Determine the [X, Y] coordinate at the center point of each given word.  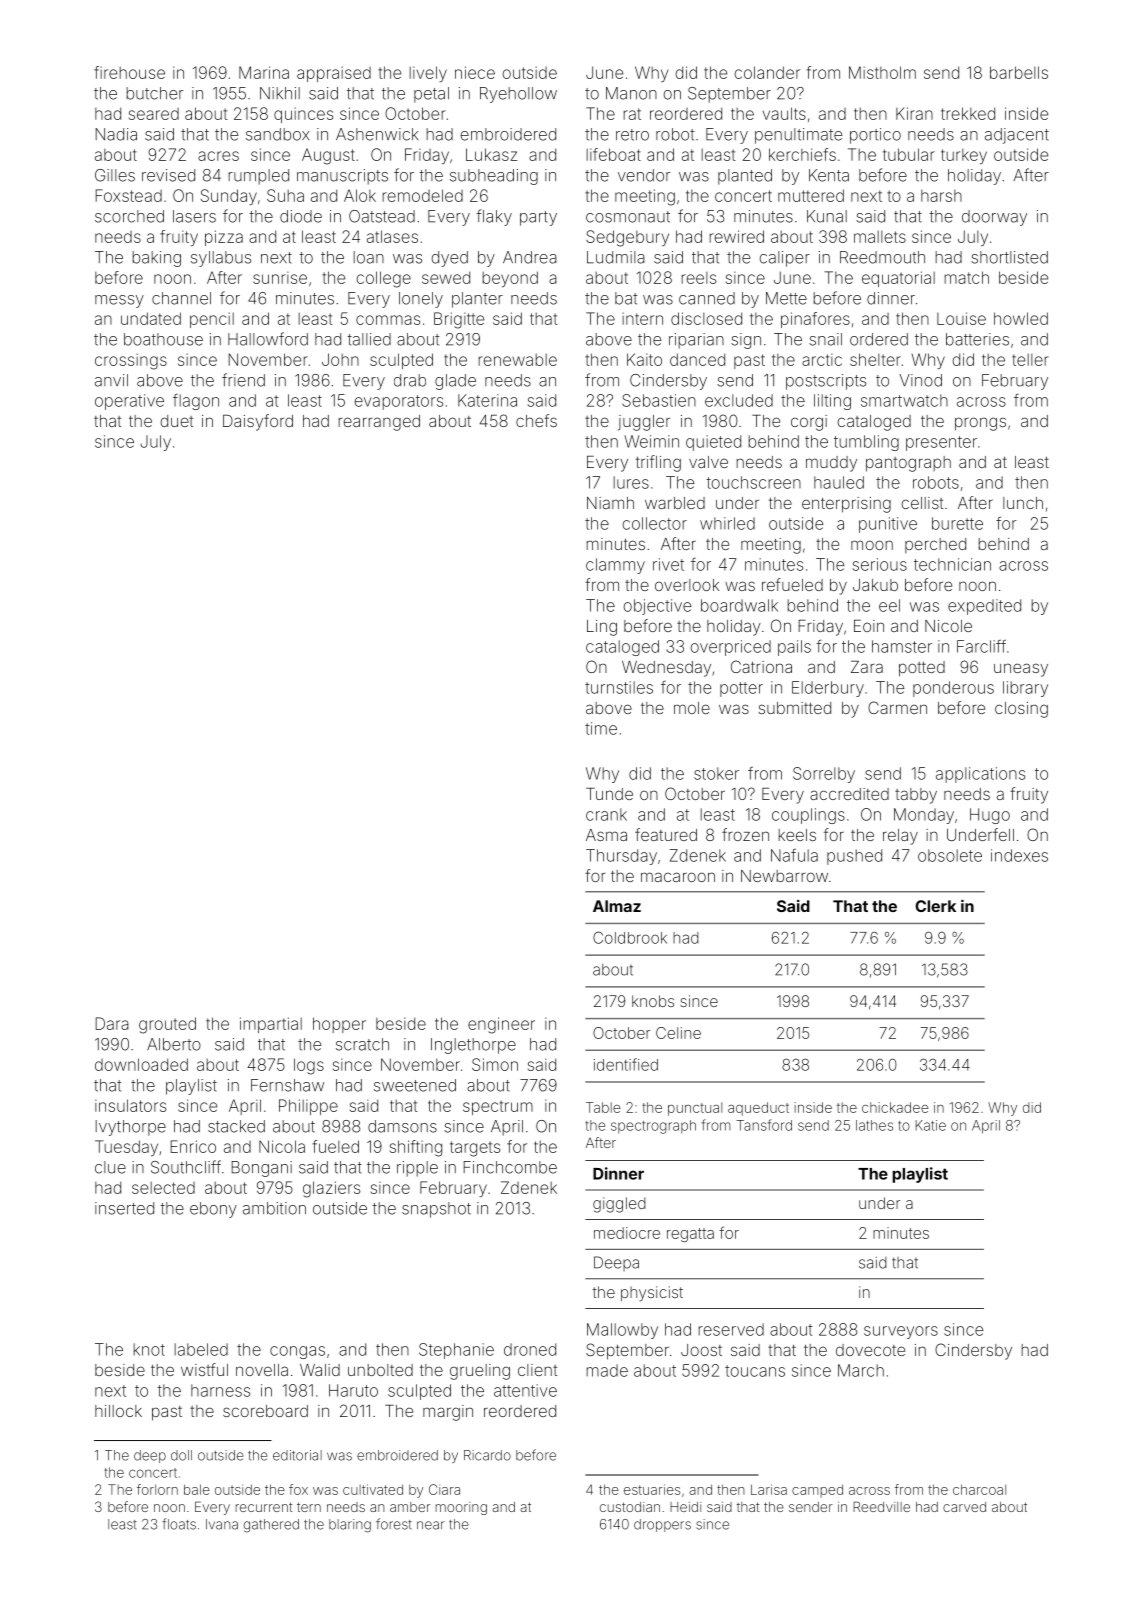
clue [110, 1167]
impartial [271, 1025]
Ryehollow [518, 95]
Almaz [617, 906]
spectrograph [653, 1127]
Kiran [914, 113]
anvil [111, 380]
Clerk [935, 906]
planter [477, 300]
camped [817, 1490]
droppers [662, 1525]
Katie [931, 1125]
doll [181, 1455]
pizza [224, 238]
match [967, 277]
